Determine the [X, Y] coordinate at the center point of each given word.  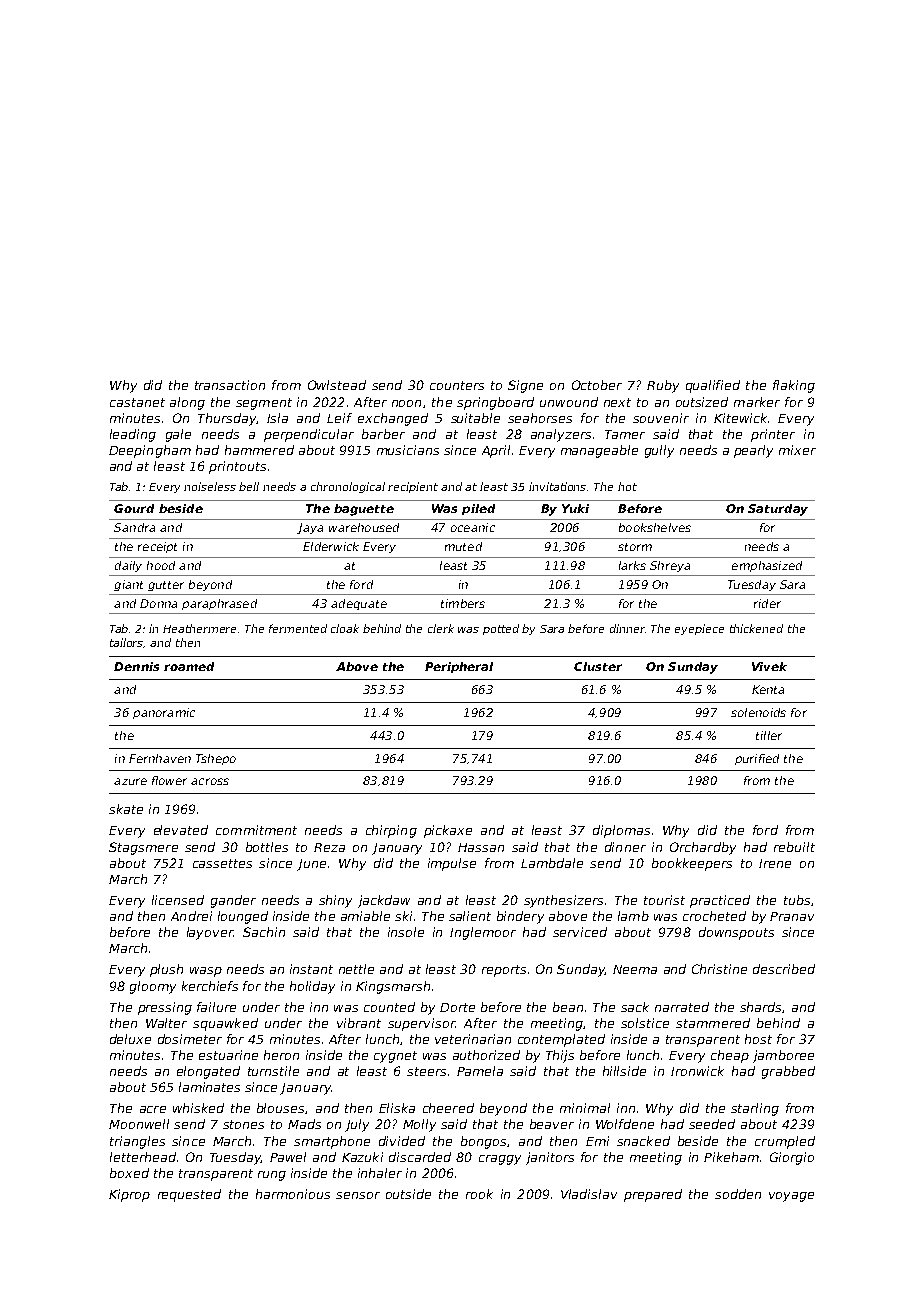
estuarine [228, 1055]
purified [757, 759]
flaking [794, 386]
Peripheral [459, 667]
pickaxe [448, 831]
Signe [525, 386]
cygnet [395, 1057]
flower [169, 780]
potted [501, 629]
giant [128, 585]
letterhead [143, 1157]
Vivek [769, 666]
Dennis [136, 666]
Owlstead [337, 385]
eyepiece [699, 629]
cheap [730, 1056]
